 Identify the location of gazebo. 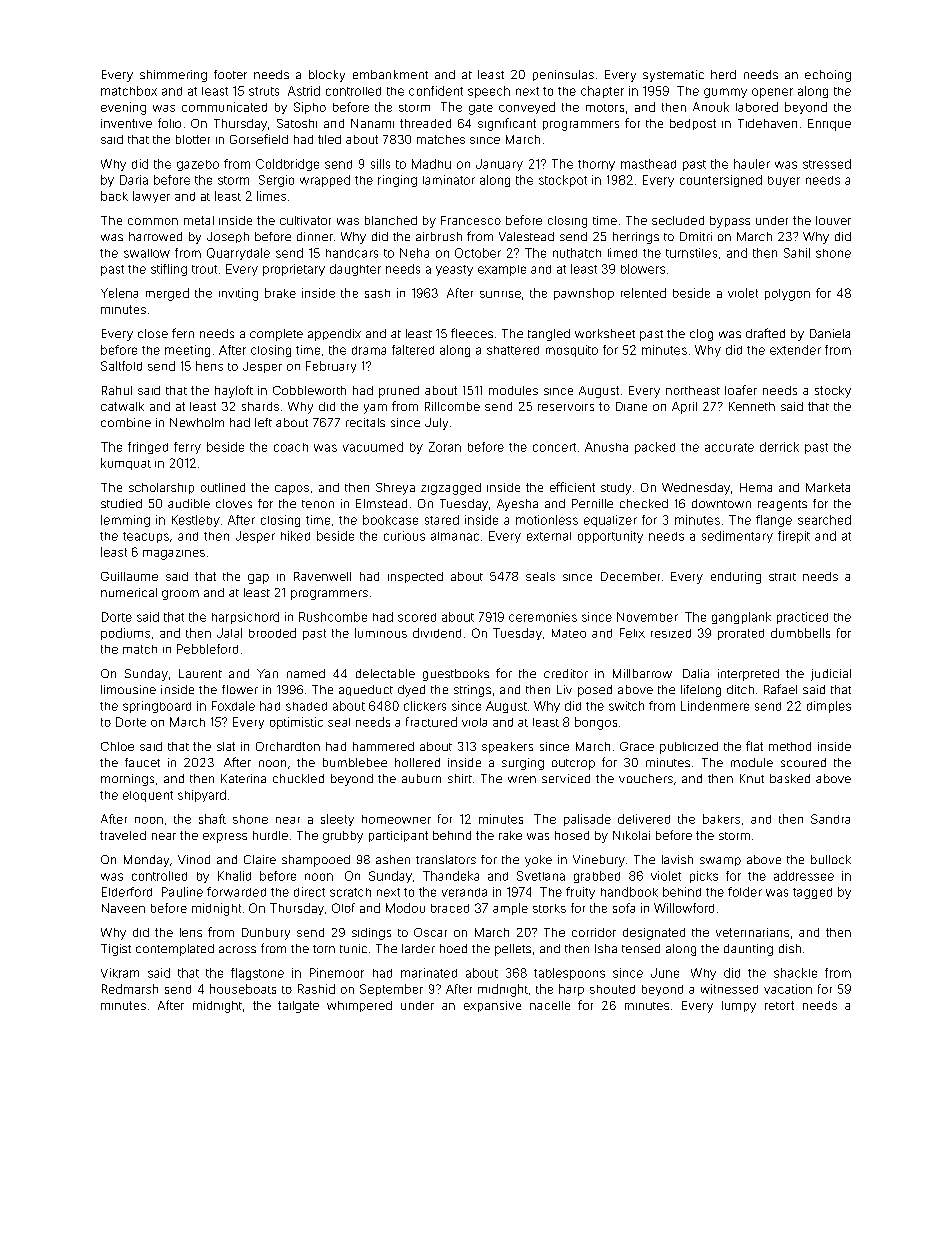
(198, 165).
